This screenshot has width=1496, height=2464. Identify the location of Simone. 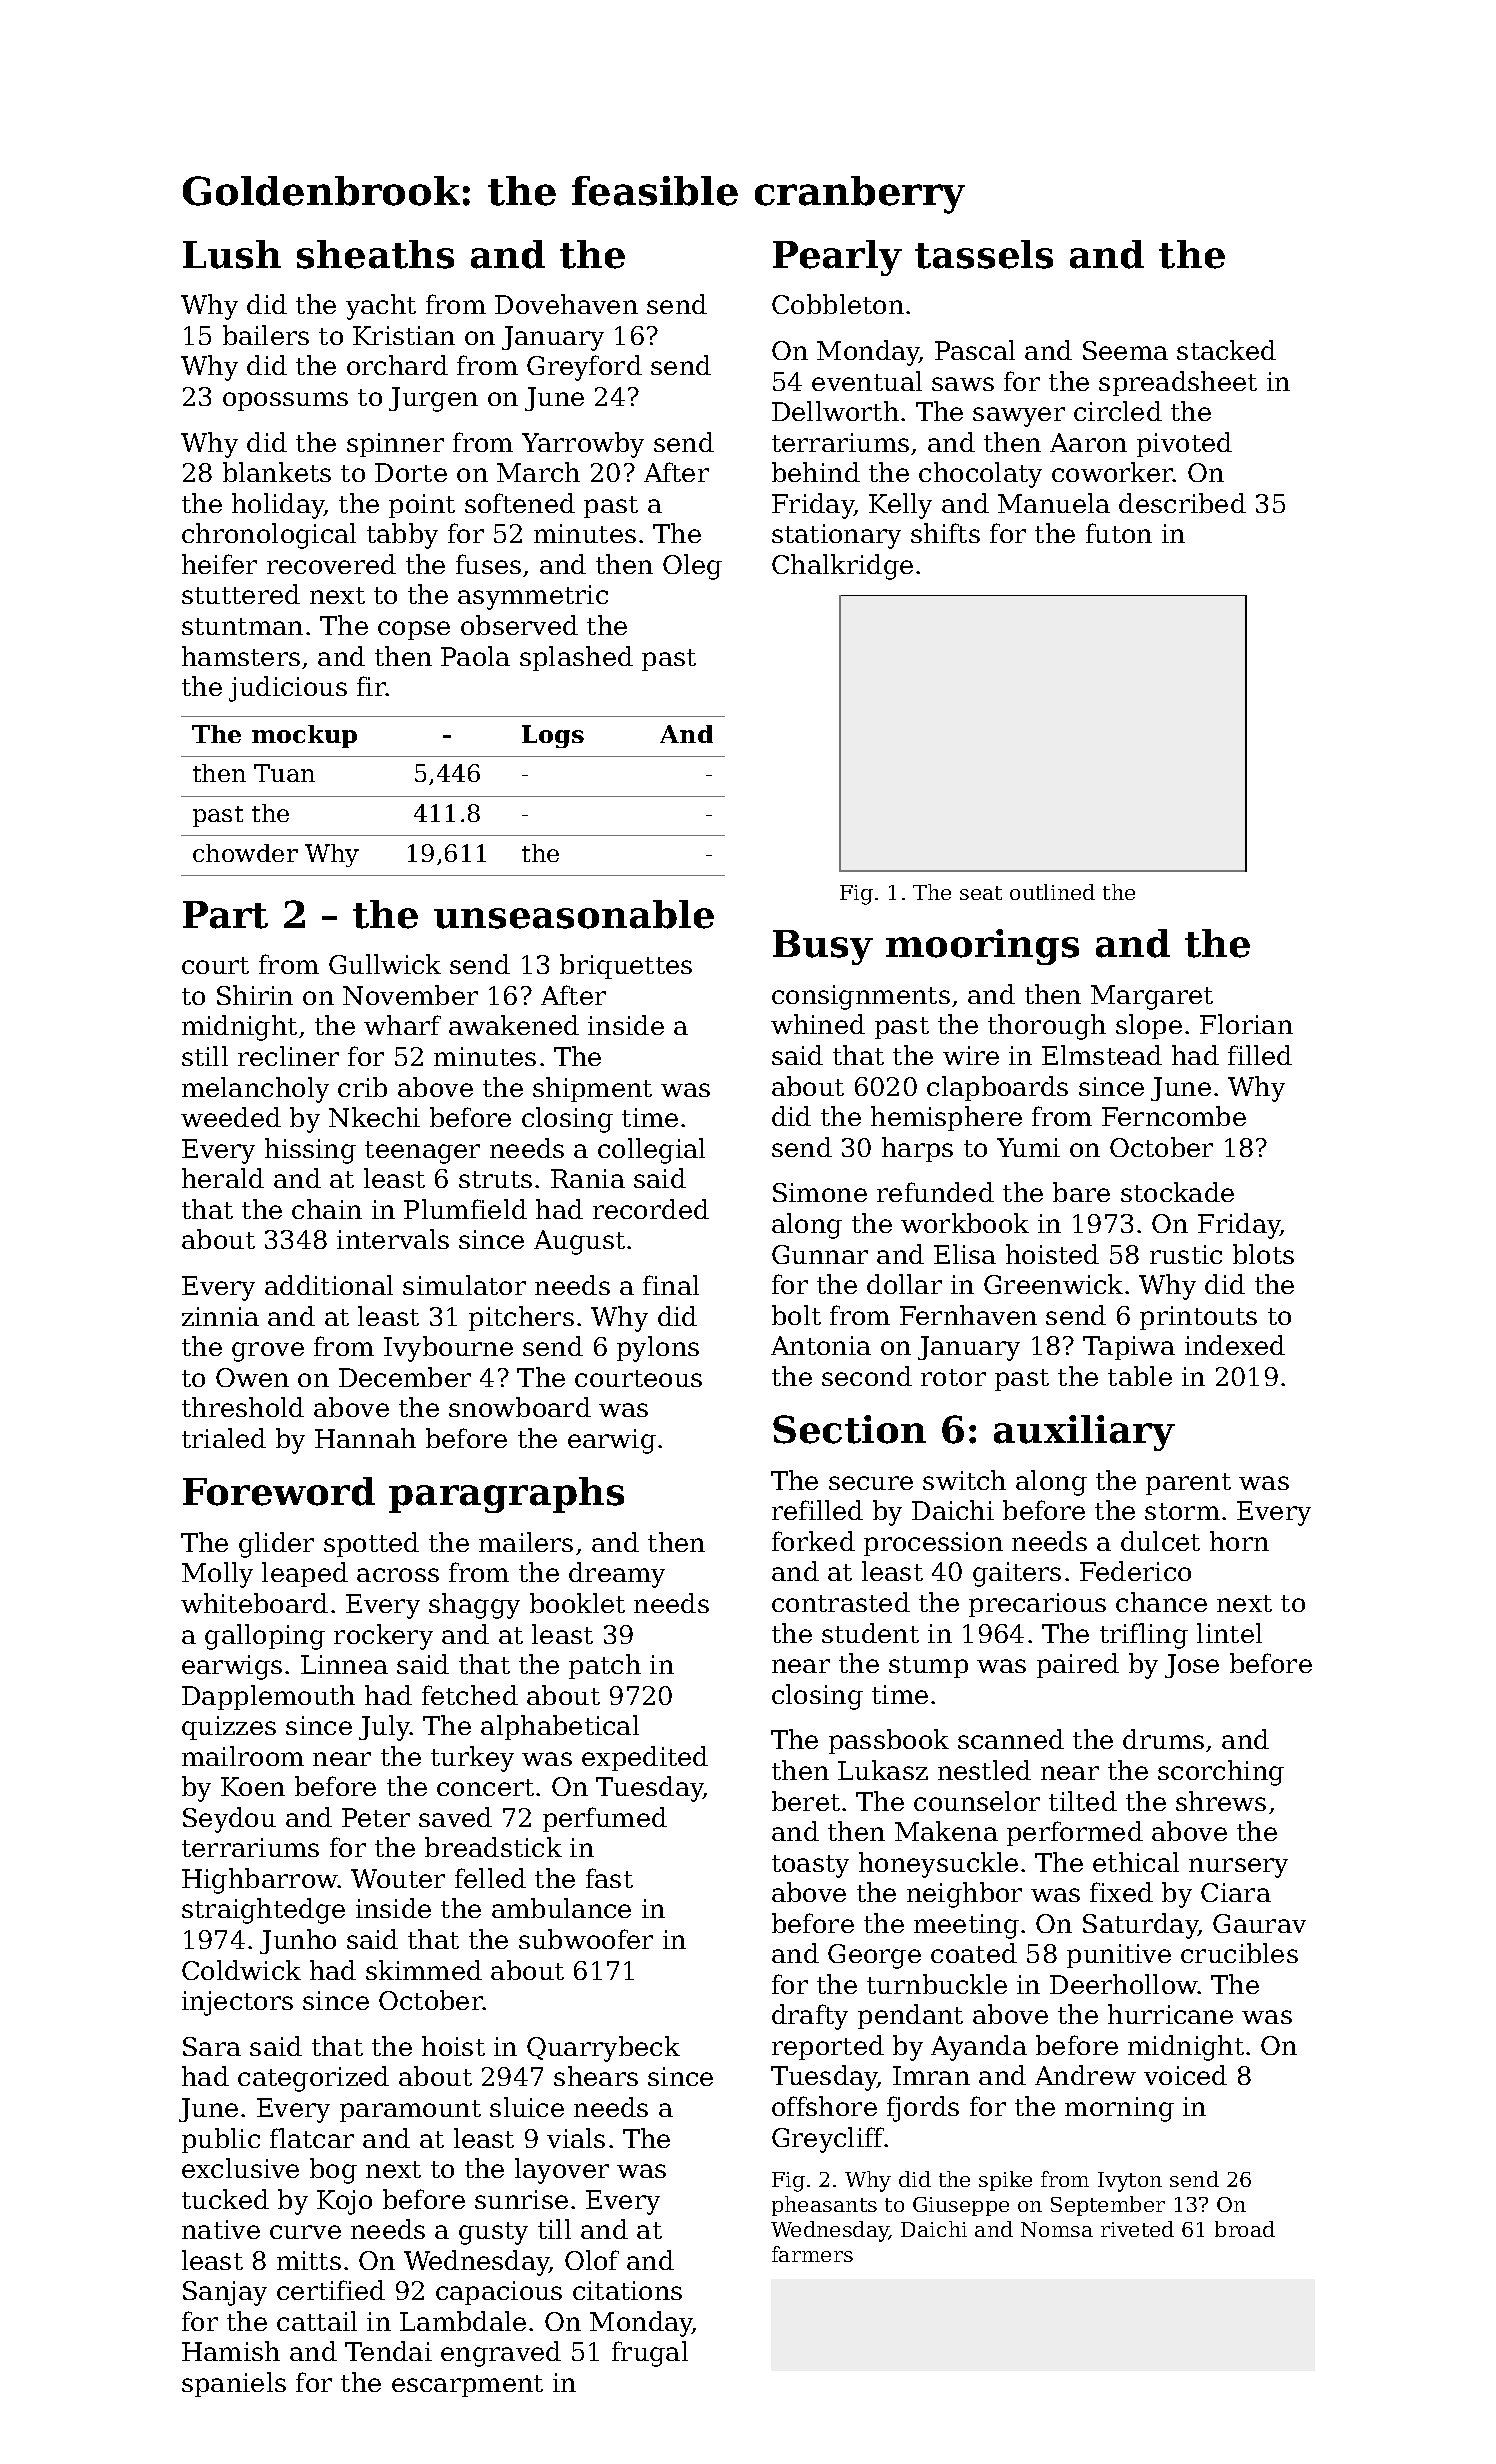
(820, 1192).
